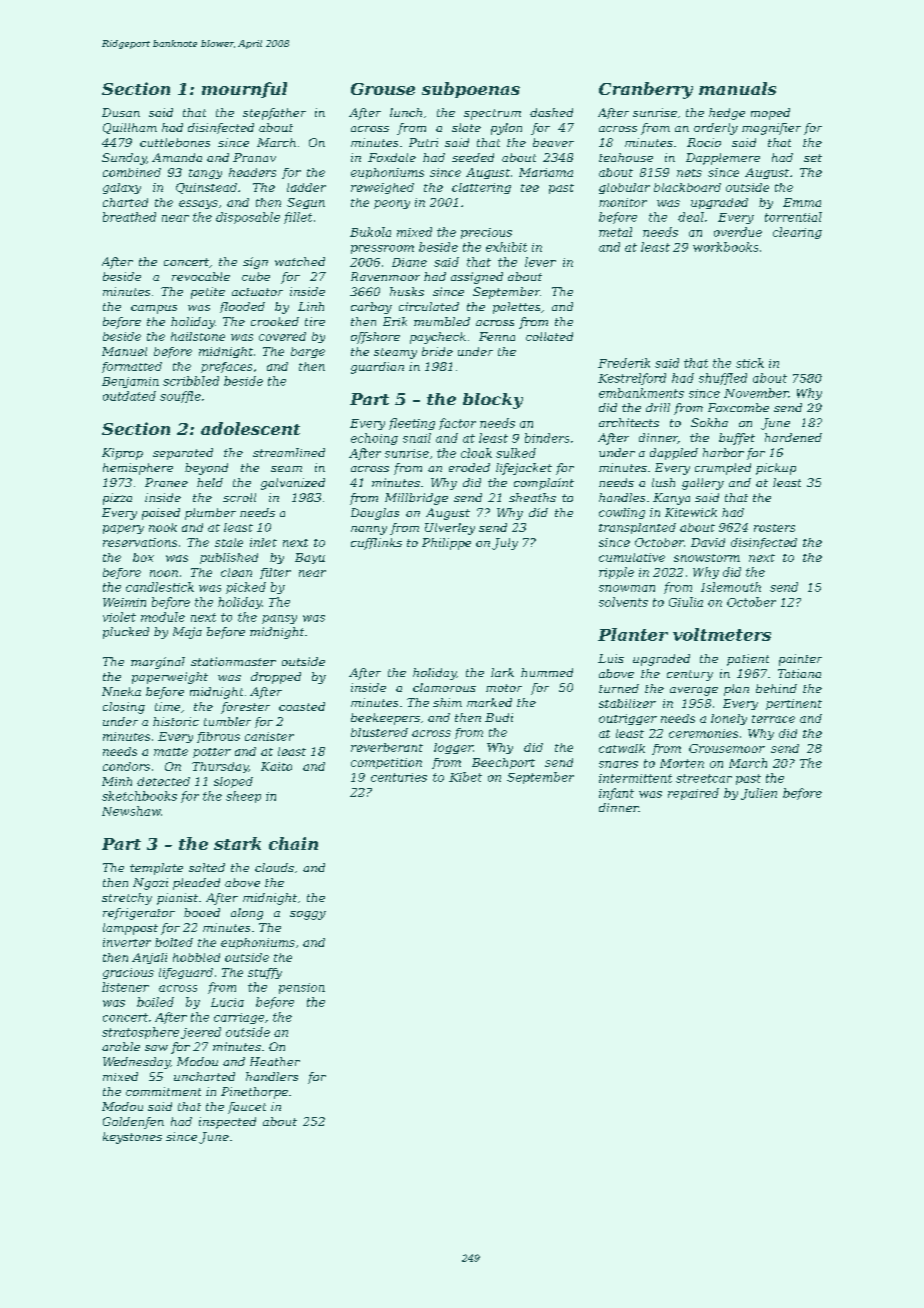 The image size is (924, 1308). What do you see at coordinates (244, 90) in the image?
I see `mournful` at bounding box center [244, 90].
